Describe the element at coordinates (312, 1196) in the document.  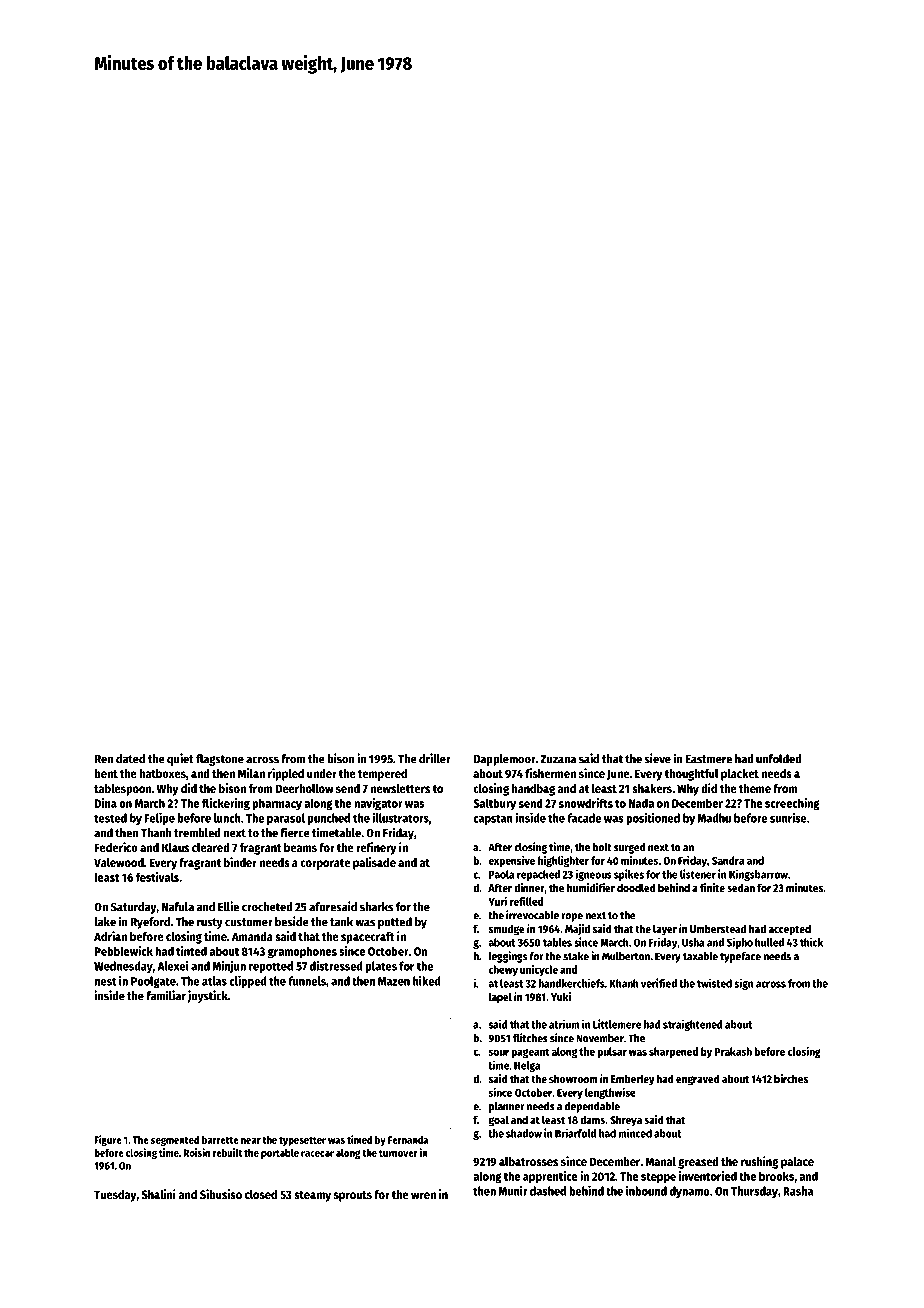
I see `steamy` at that location.
